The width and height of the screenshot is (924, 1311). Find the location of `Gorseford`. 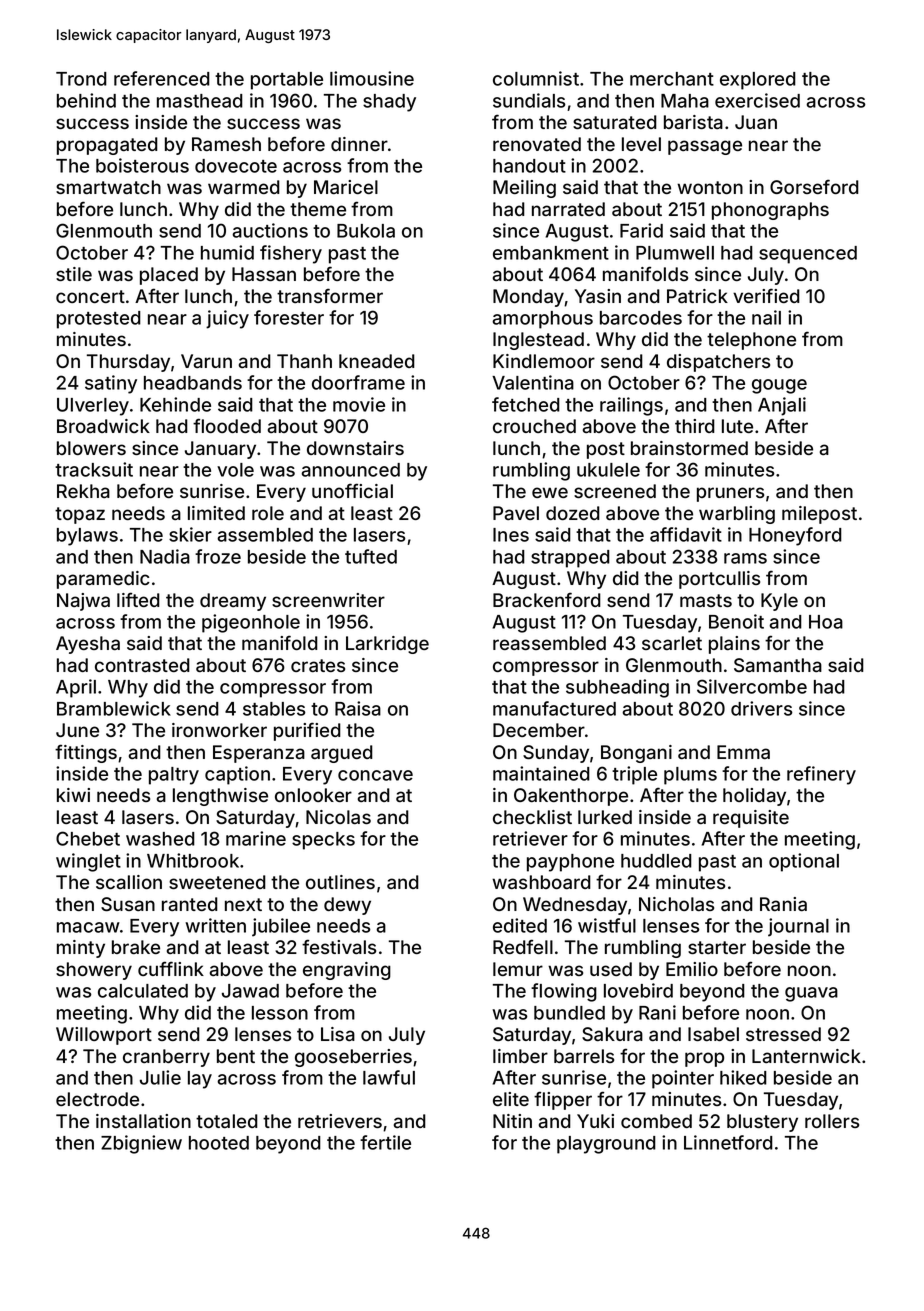

Gorseford is located at coordinates (814, 186).
